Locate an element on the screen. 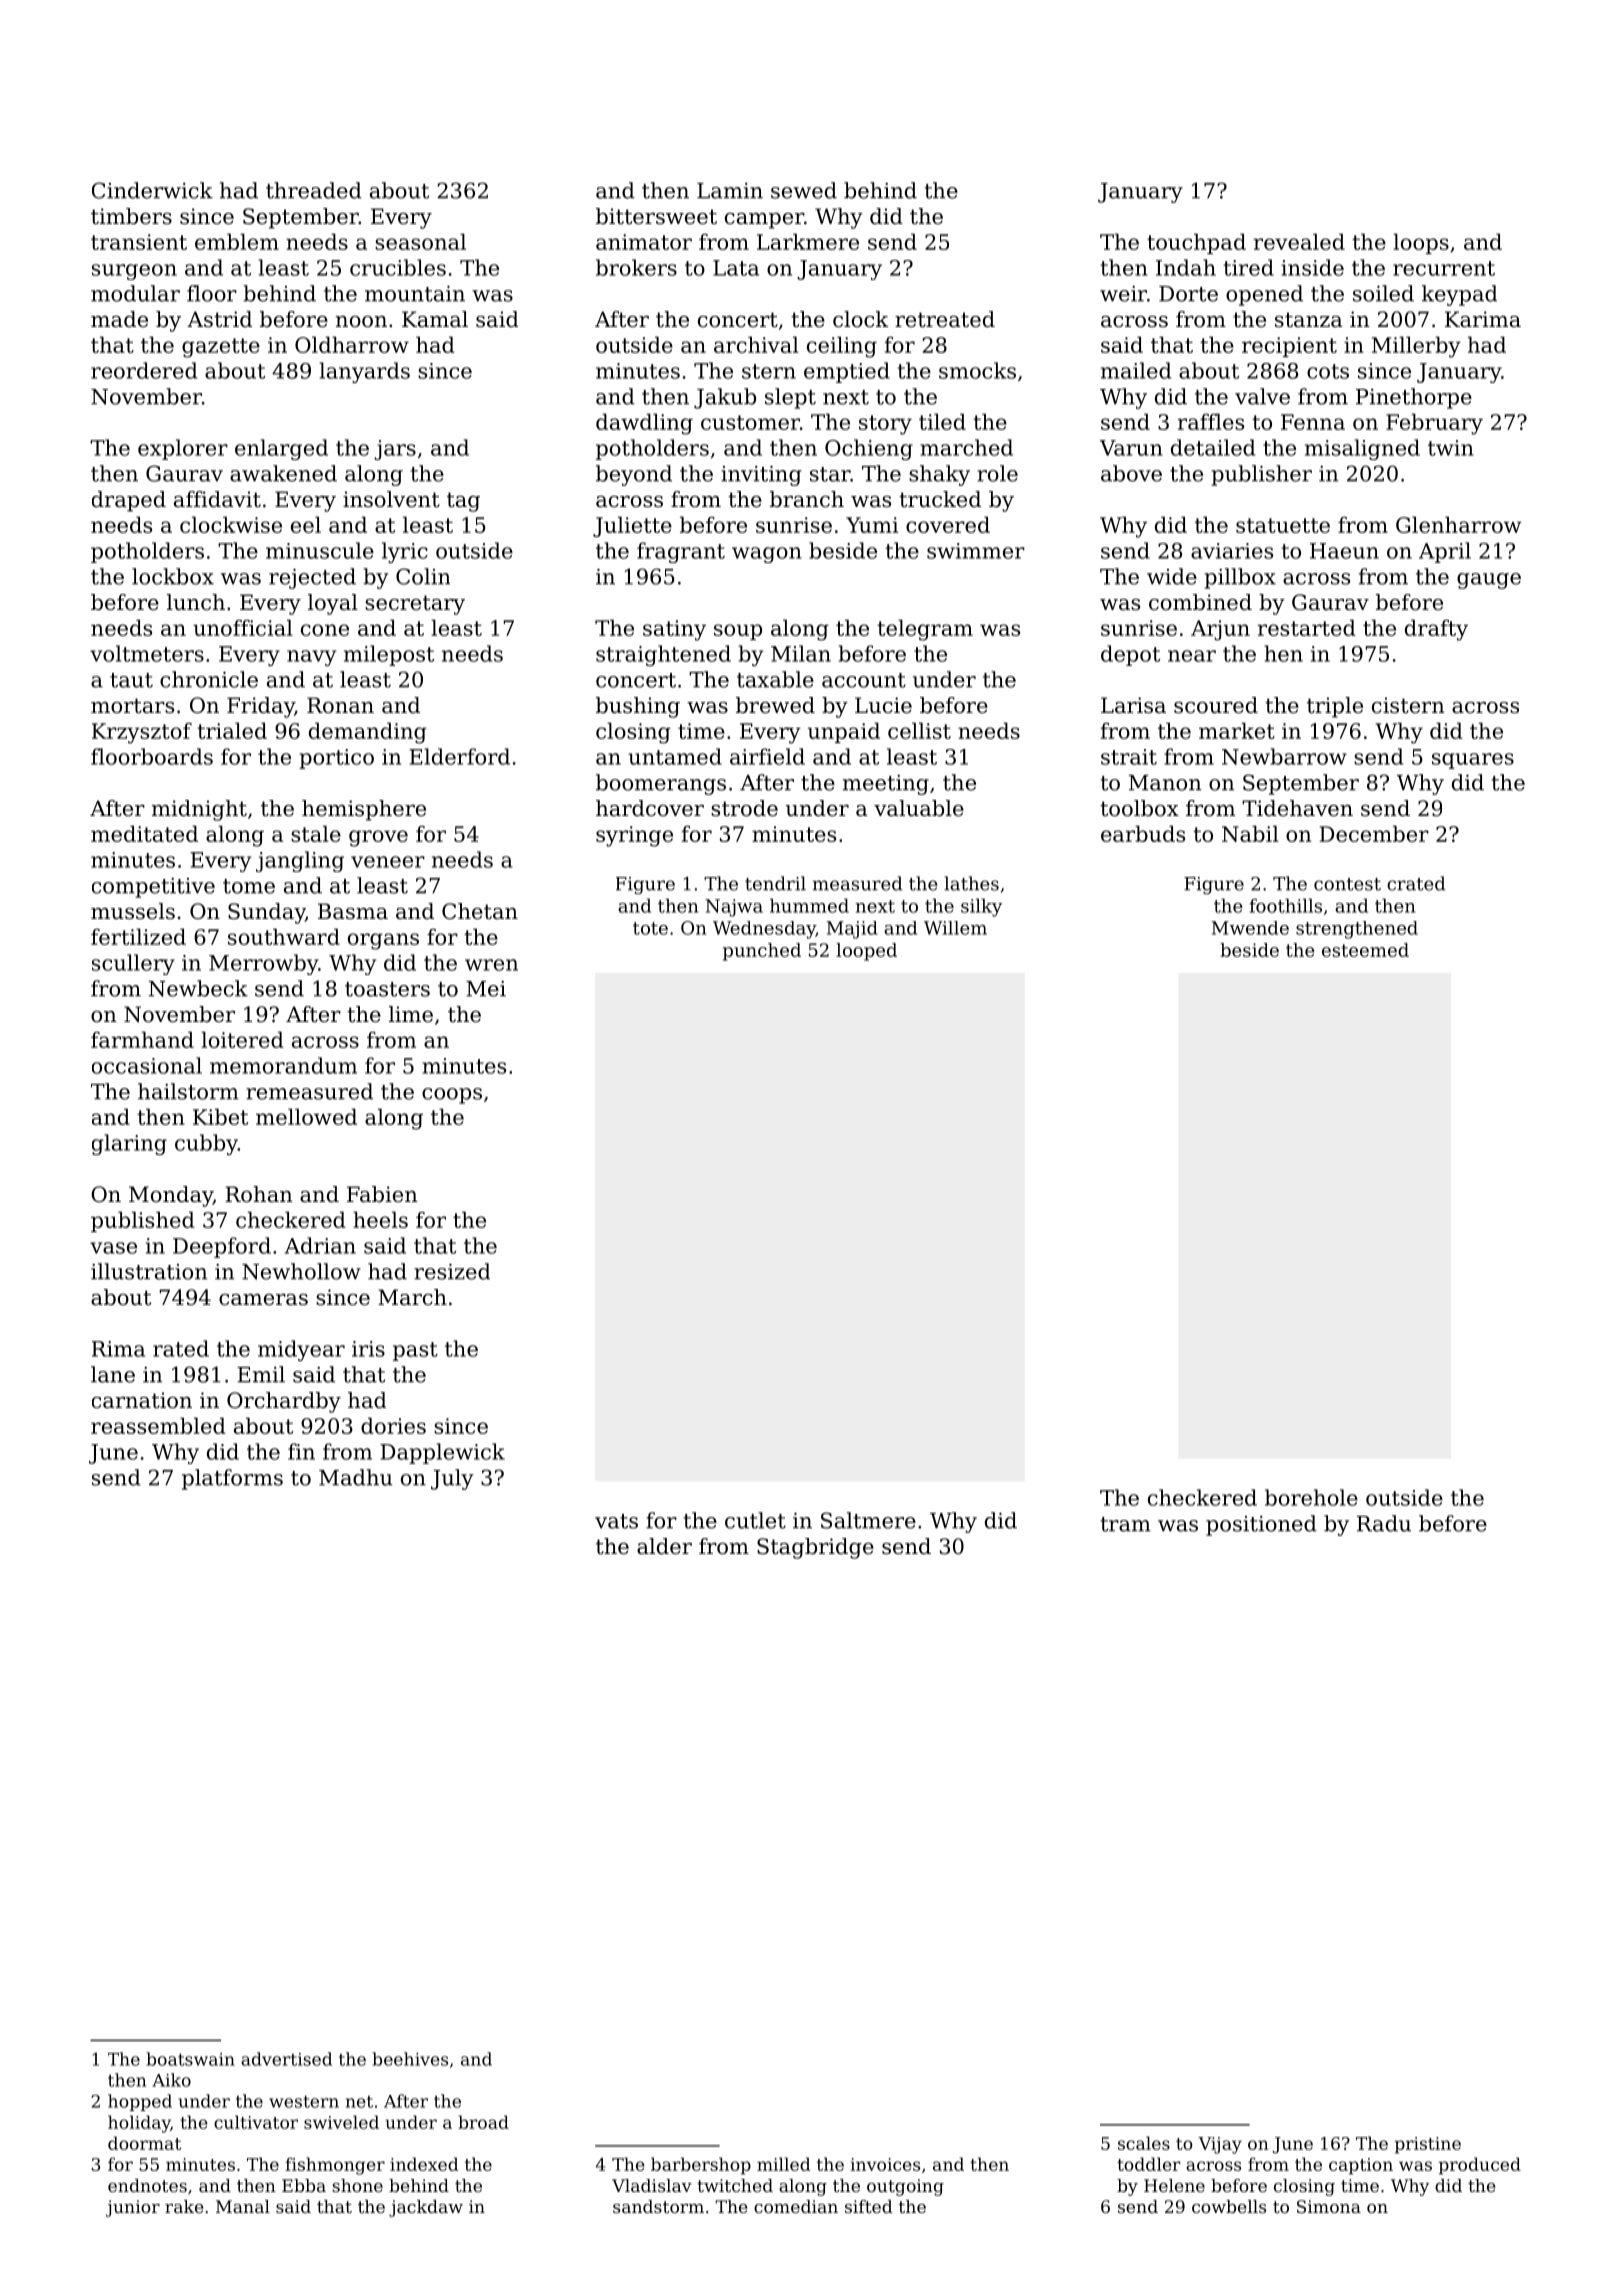  pristine is located at coordinates (1428, 2145).
